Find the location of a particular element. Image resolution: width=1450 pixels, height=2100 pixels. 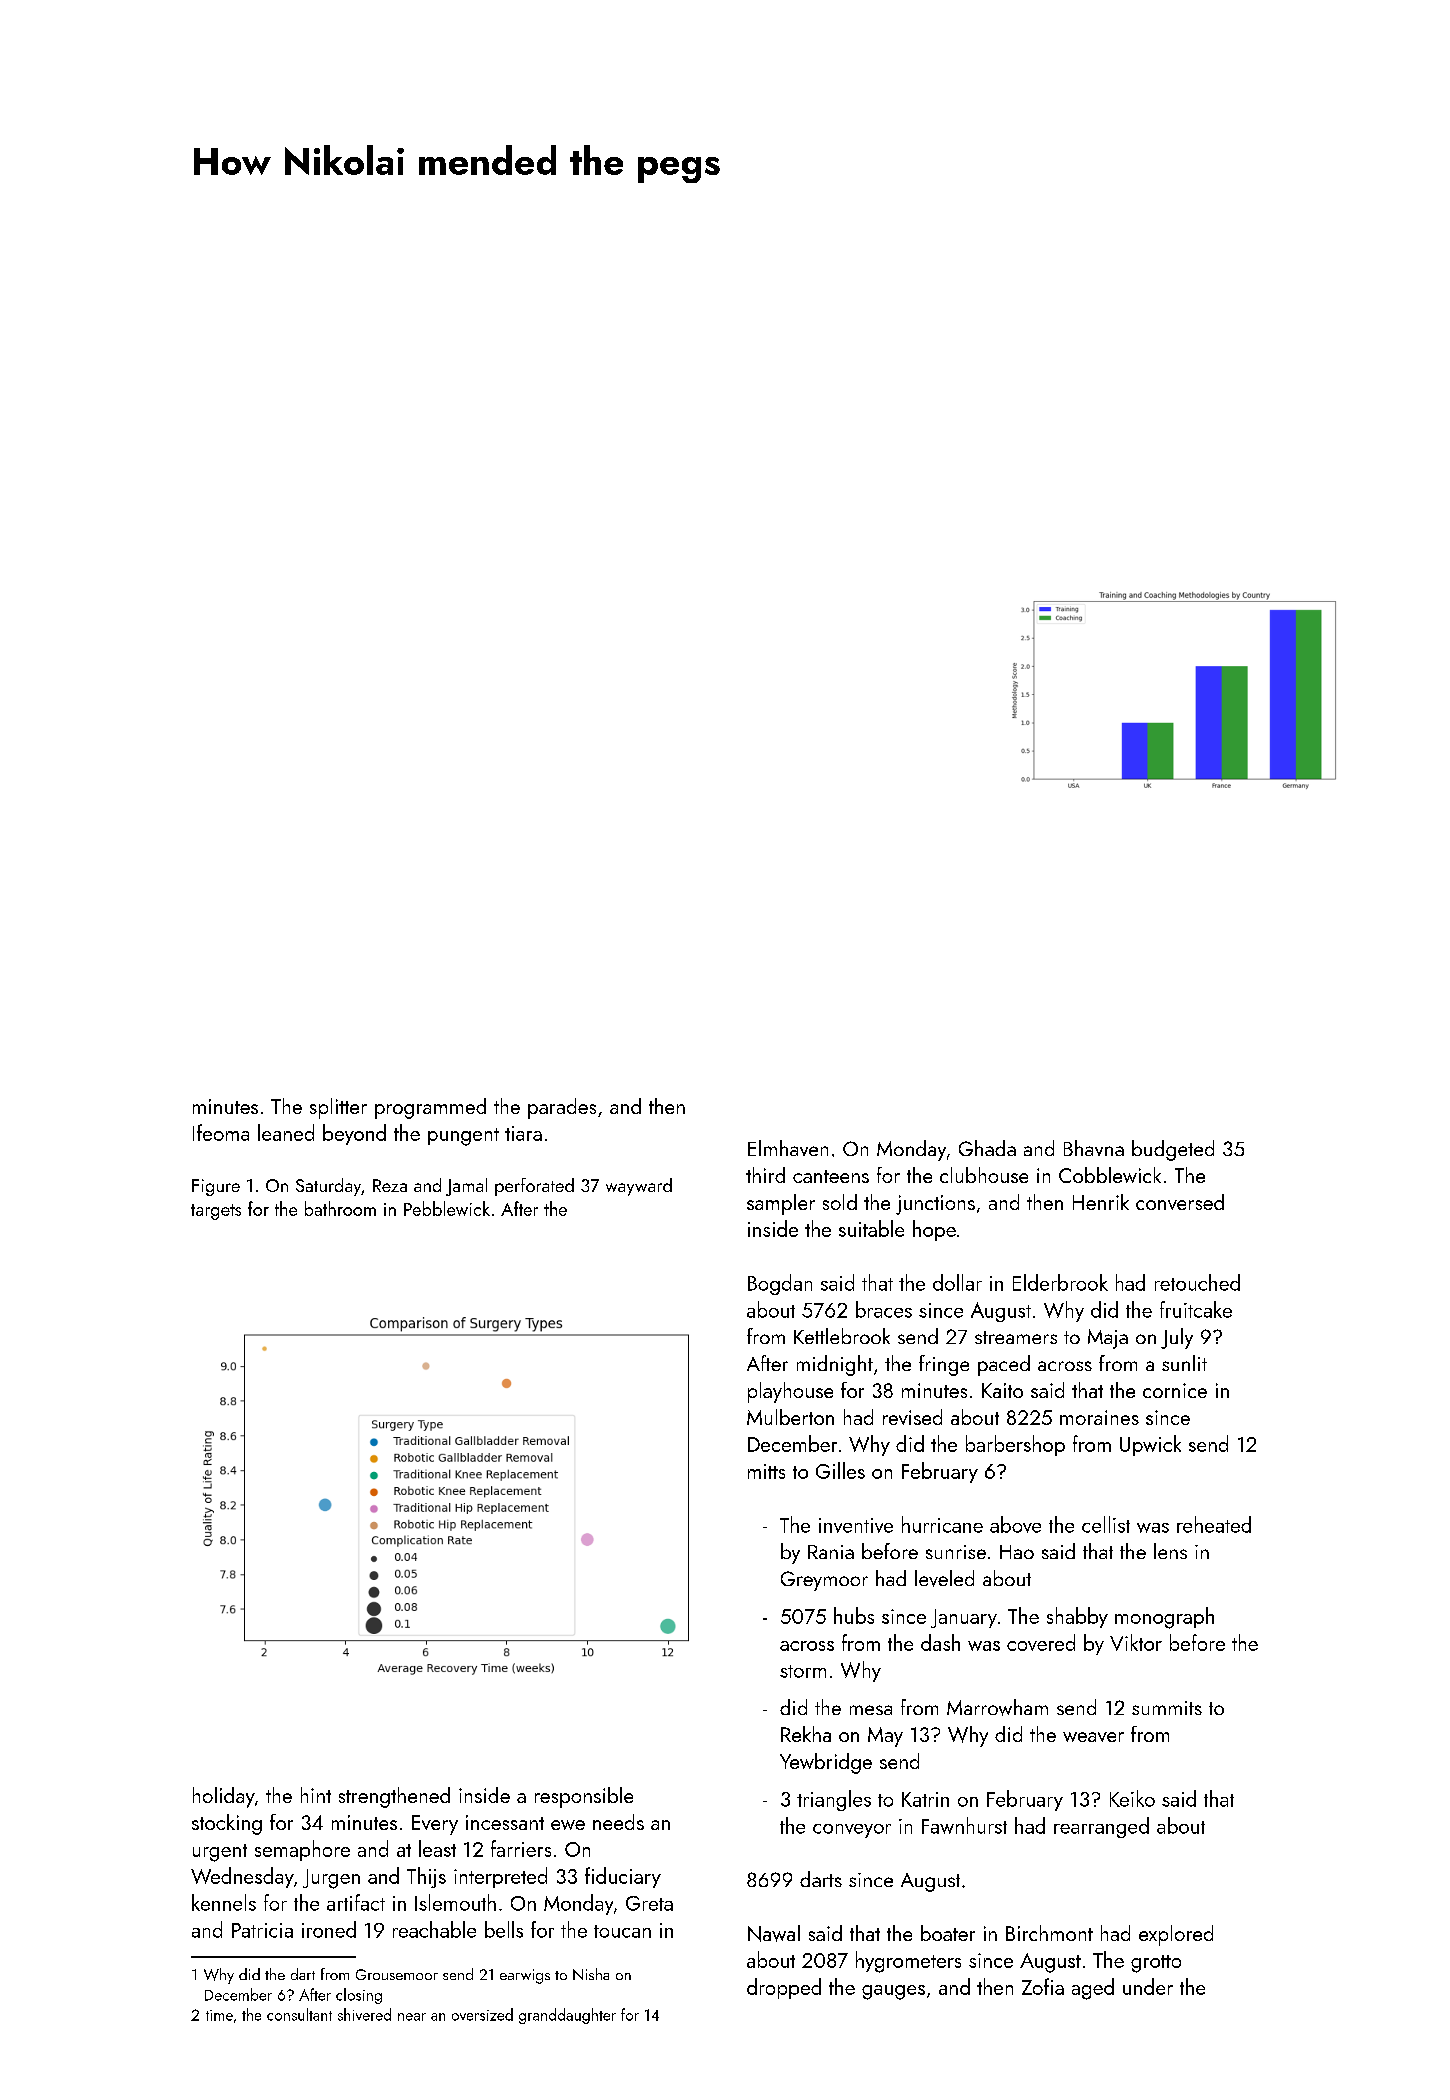

summits is located at coordinates (1167, 1708).
